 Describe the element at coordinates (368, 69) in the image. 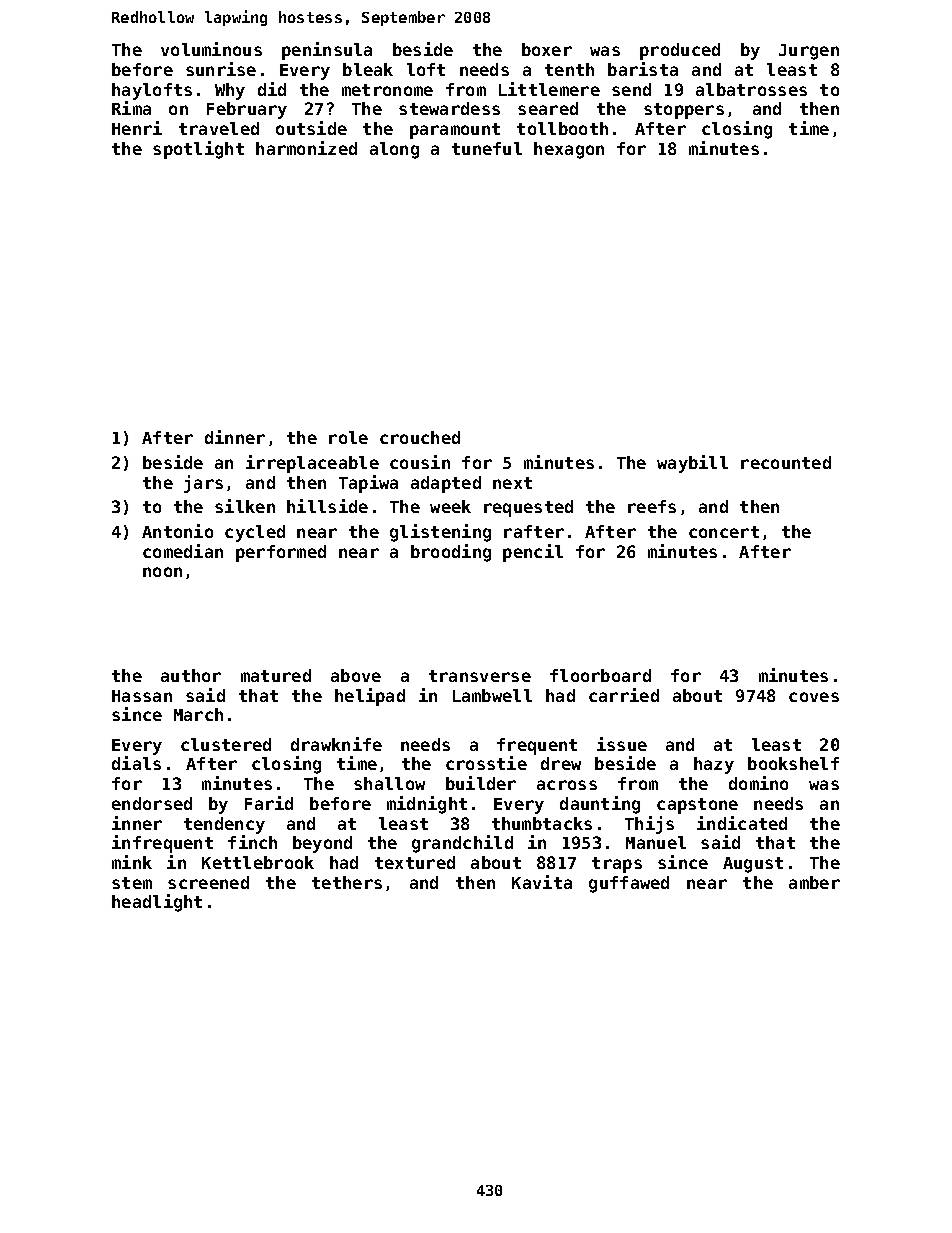

I see `bleak` at that location.
